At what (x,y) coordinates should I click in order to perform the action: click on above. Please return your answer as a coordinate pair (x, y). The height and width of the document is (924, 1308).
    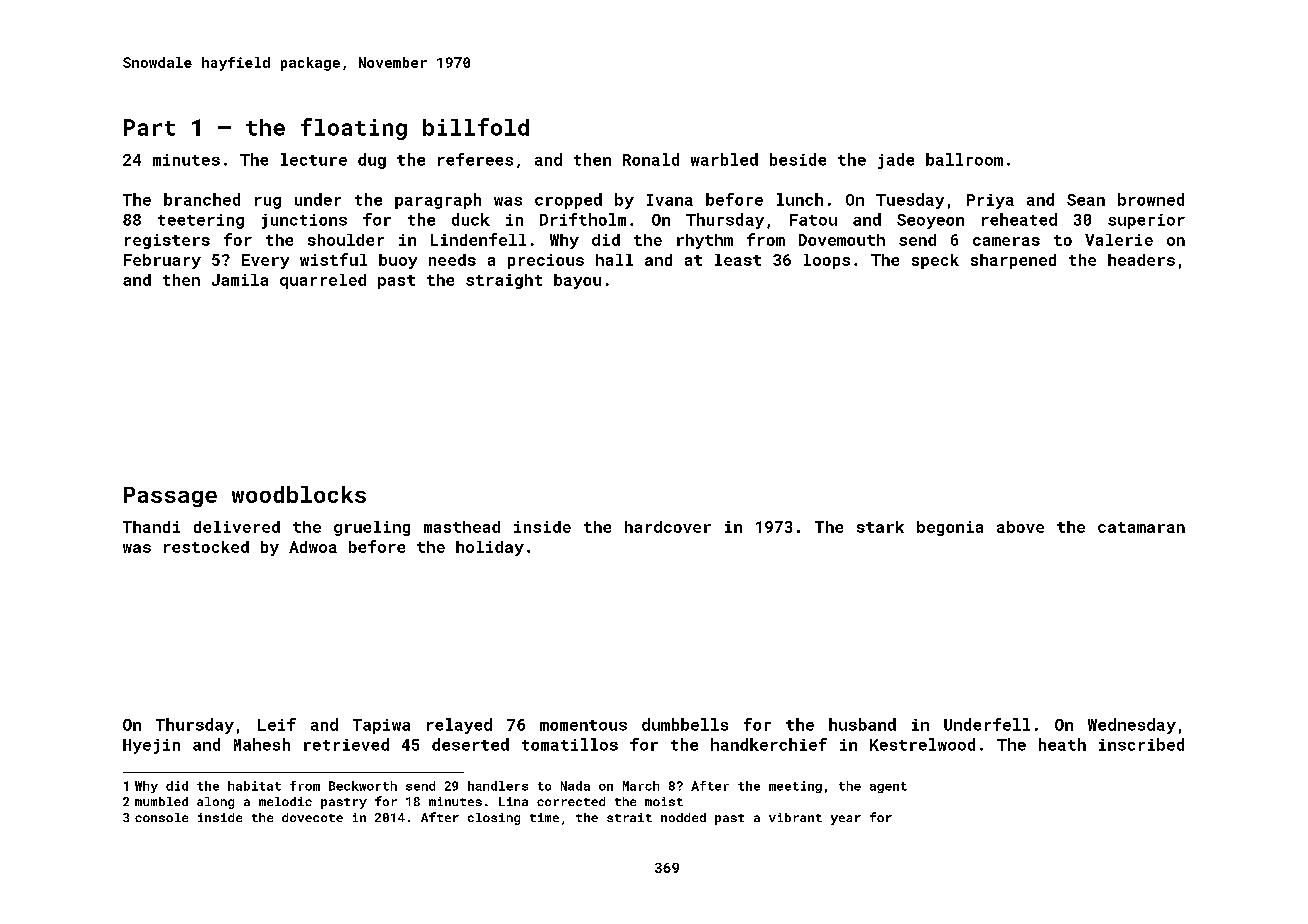
    Looking at the image, I should click on (1020, 527).
